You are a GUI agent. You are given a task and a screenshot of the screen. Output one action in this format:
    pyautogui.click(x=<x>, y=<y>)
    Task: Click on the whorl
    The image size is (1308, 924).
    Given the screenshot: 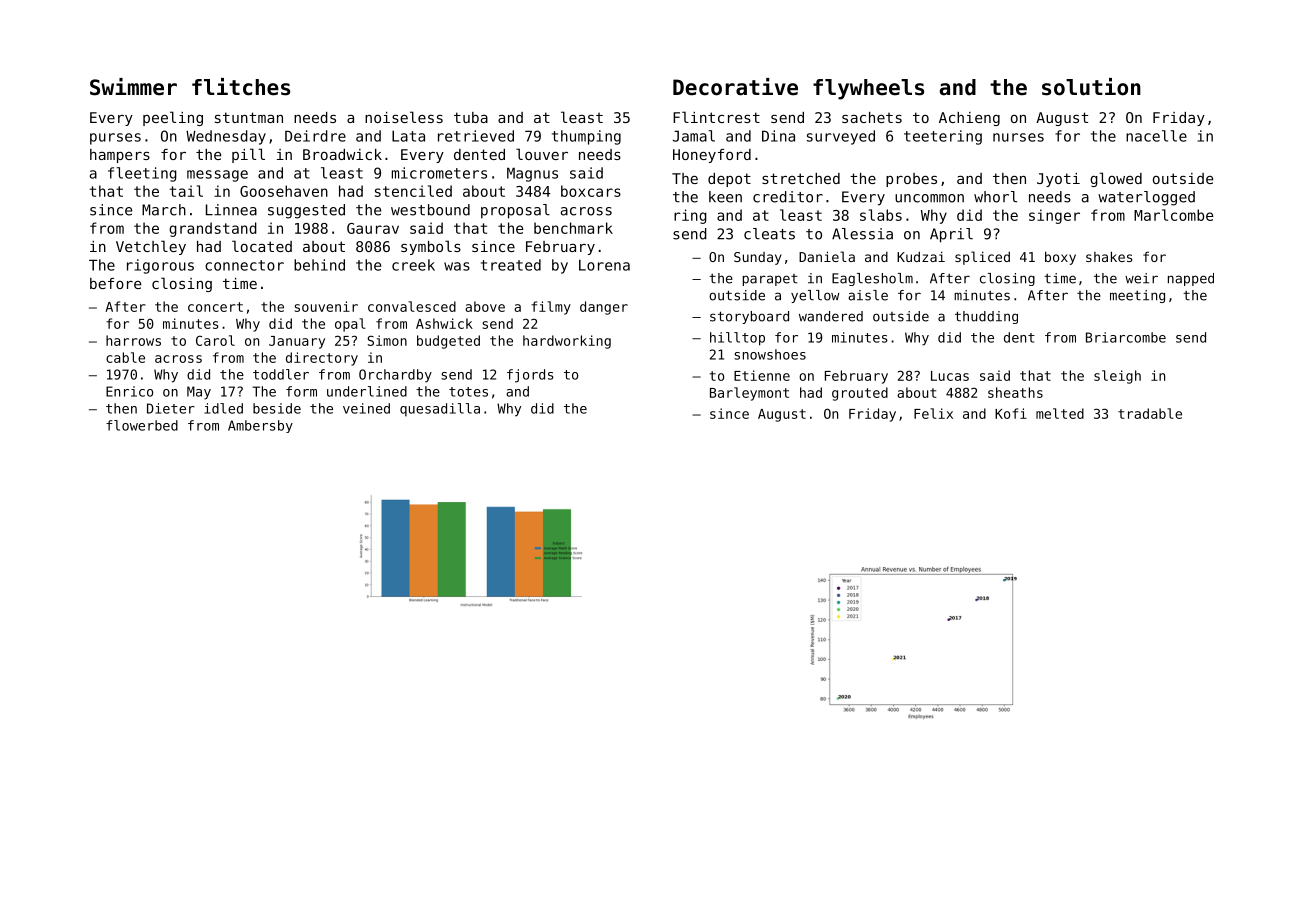 What is the action you would take?
    pyautogui.click(x=995, y=197)
